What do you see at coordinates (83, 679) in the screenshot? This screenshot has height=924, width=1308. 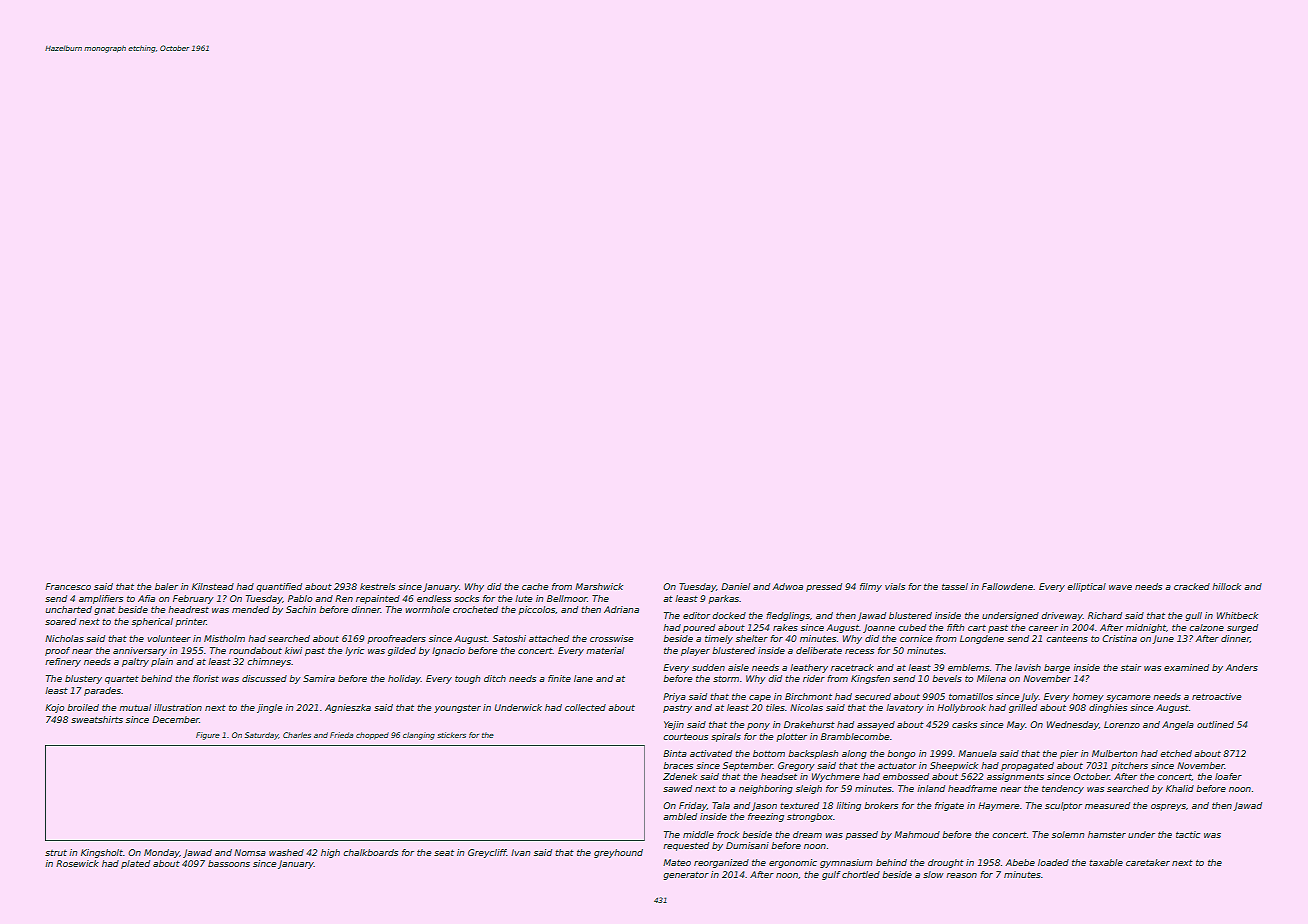 I see `blustery` at bounding box center [83, 679].
